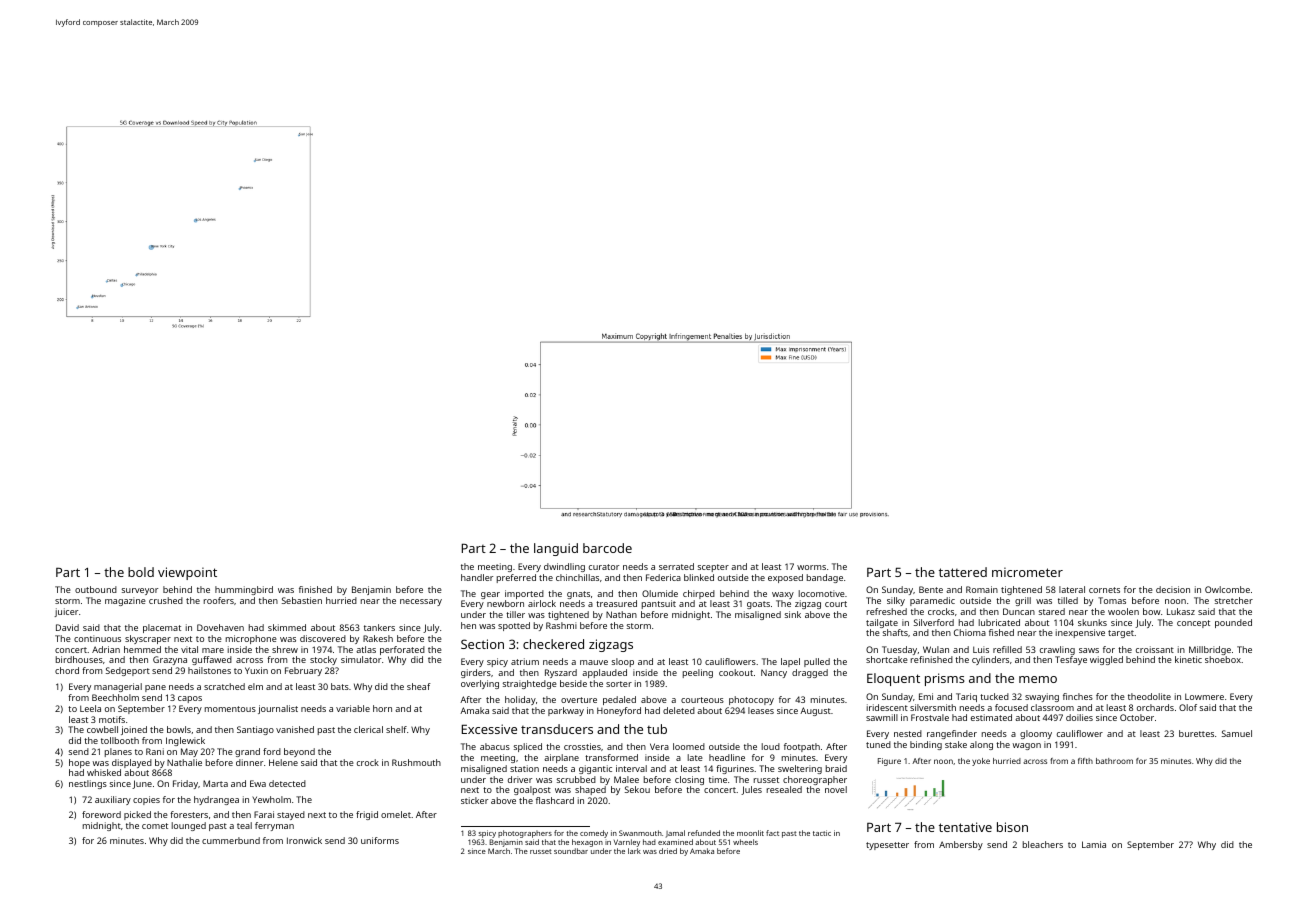 Image resolution: width=1308 pixels, height=924 pixels. I want to click on skunks, so click(1092, 622).
